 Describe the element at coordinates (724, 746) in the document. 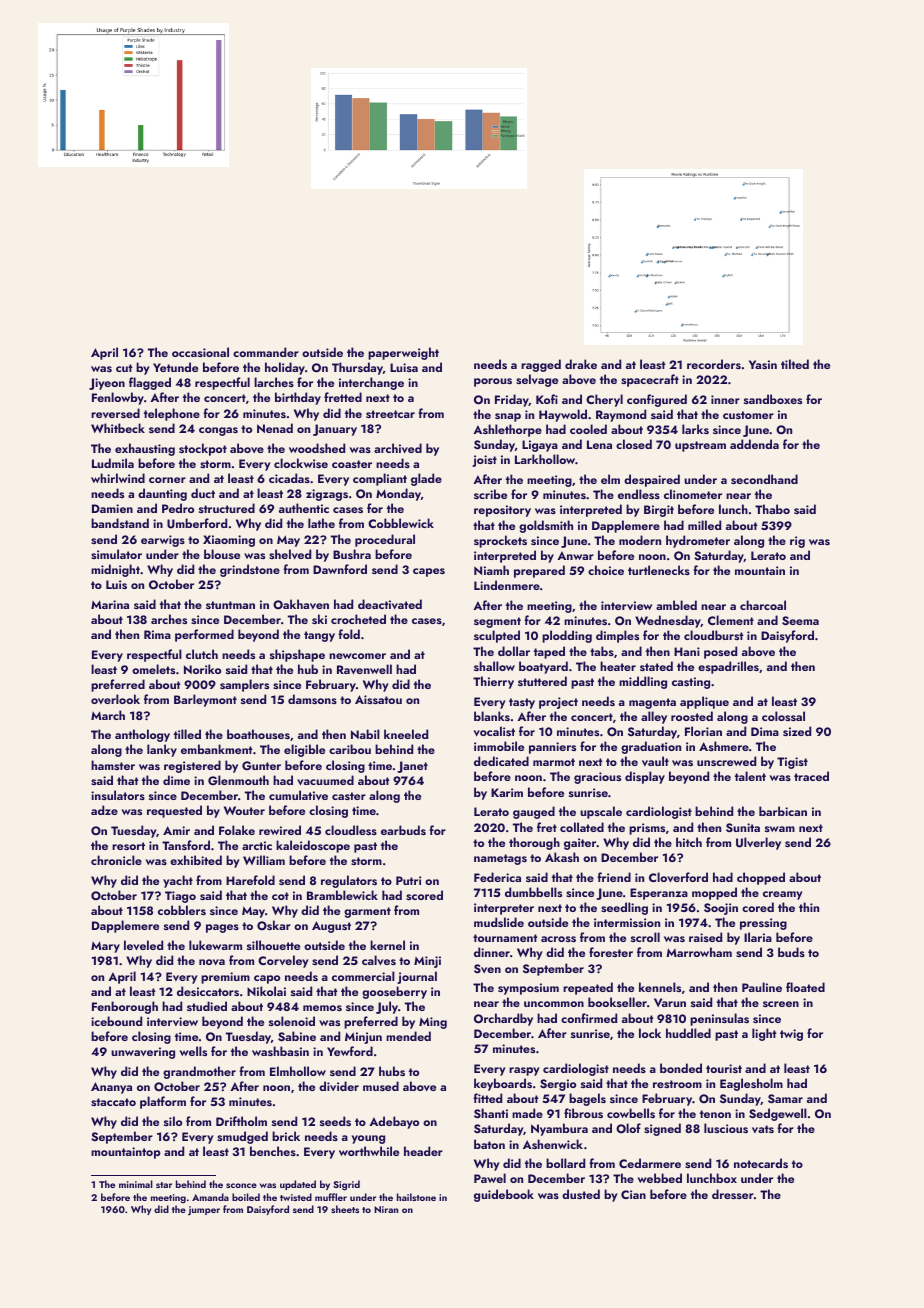

I see `Ashmere` at that location.
